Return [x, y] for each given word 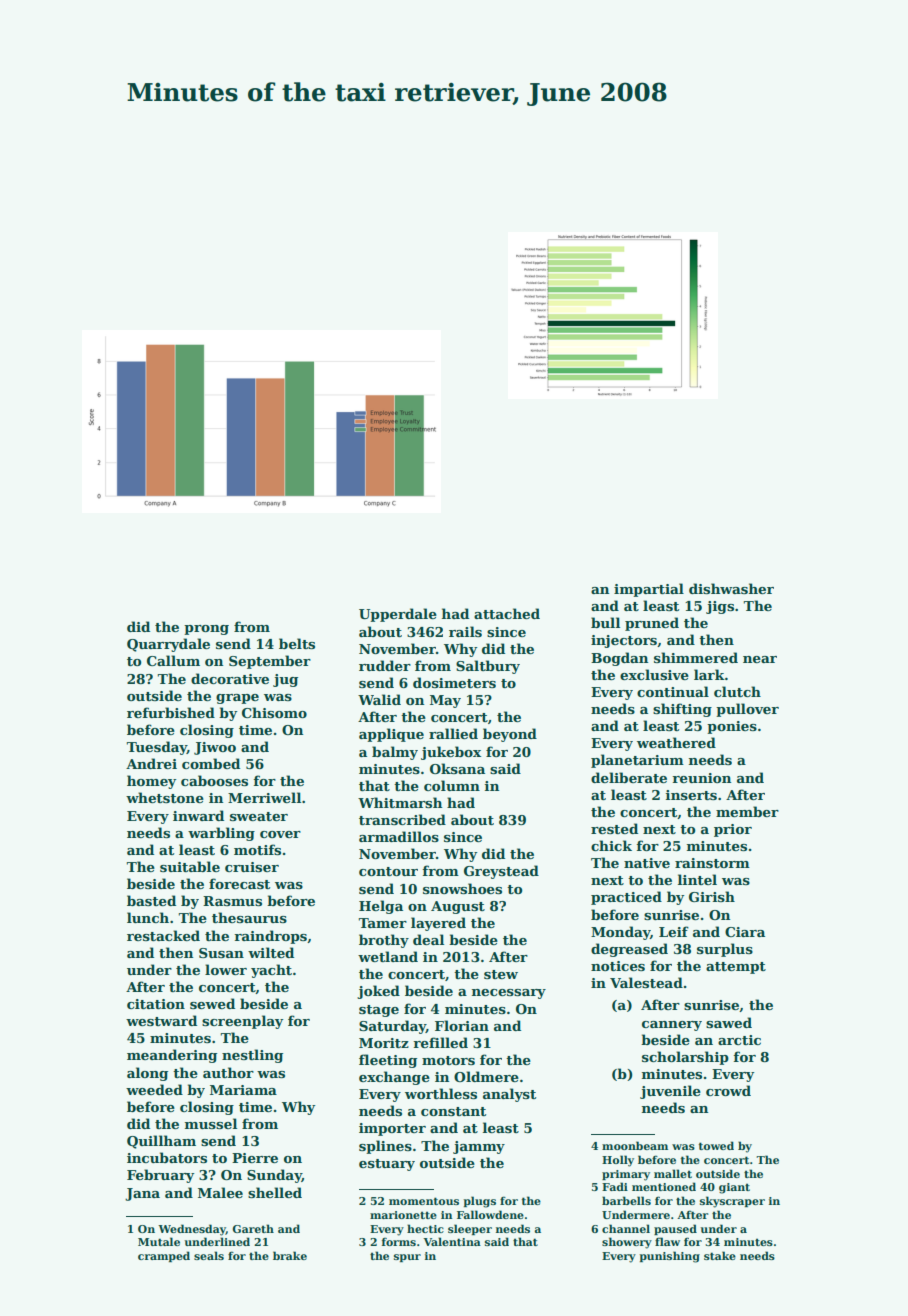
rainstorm [712, 863]
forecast [239, 883]
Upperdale [398, 615]
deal [428, 939]
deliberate [629, 777]
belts [297, 643]
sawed [729, 1022]
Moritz [384, 1043]
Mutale [159, 1241]
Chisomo [274, 712]
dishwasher [731, 588]
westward [161, 1020]
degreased [629, 950]
